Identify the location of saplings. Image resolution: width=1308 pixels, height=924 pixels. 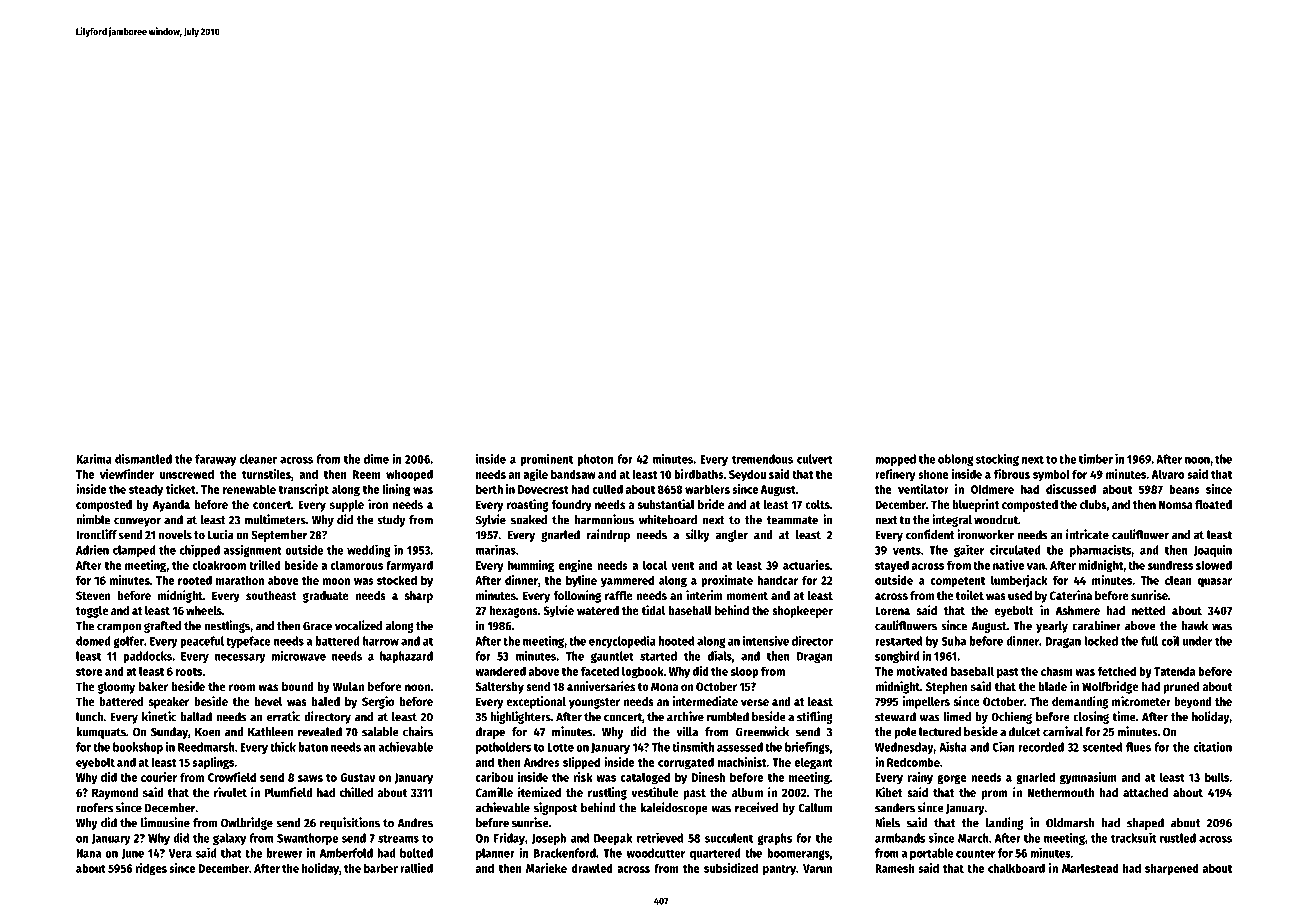
(213, 763).
